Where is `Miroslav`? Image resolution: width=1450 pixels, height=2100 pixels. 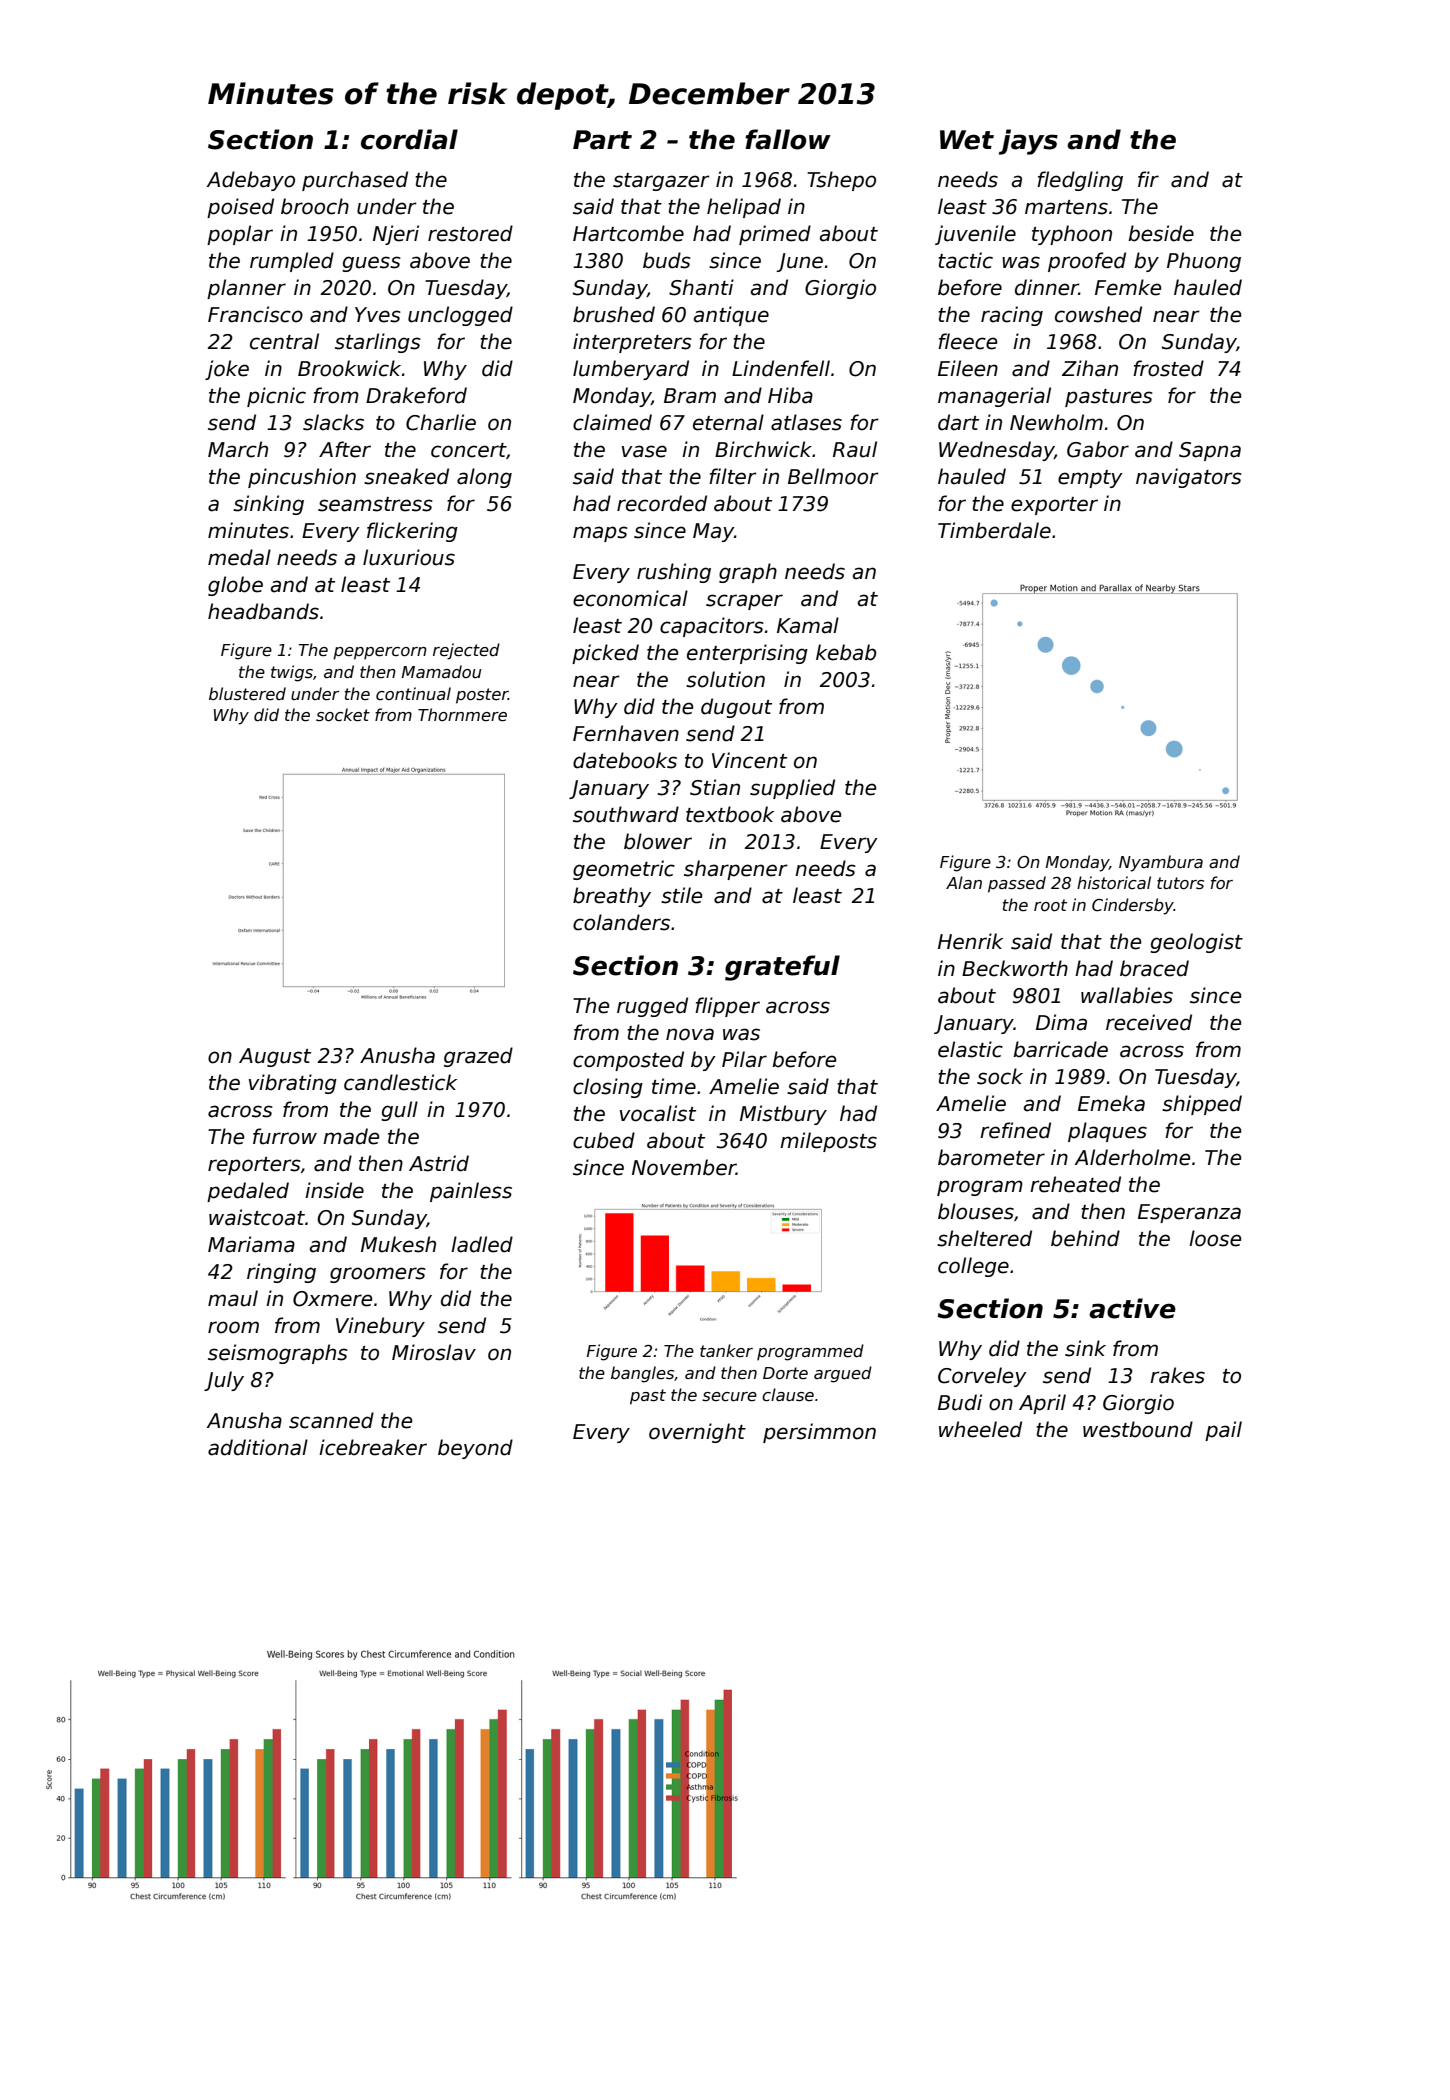
Miroslav is located at coordinates (434, 1352).
